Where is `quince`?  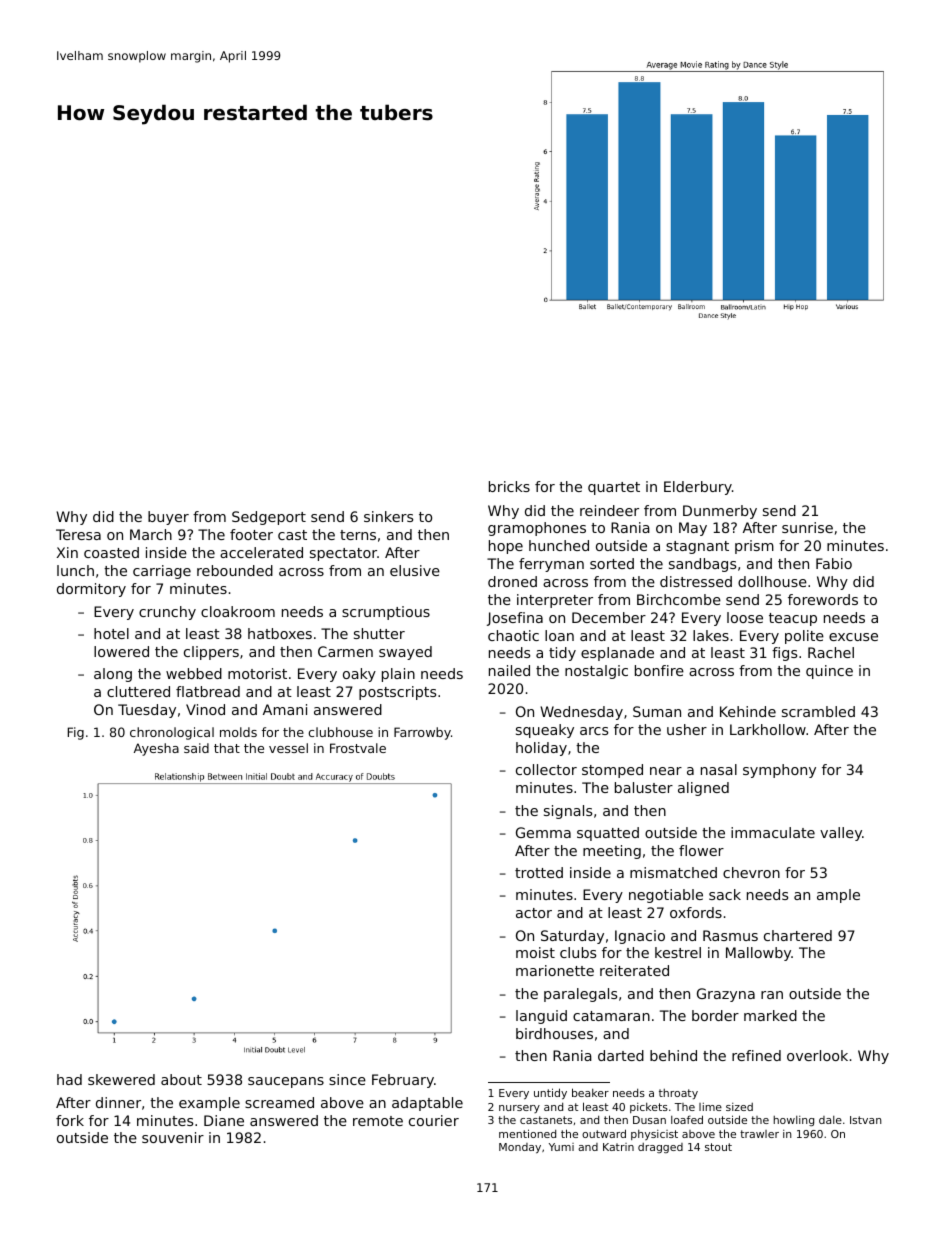
quince is located at coordinates (829, 672).
